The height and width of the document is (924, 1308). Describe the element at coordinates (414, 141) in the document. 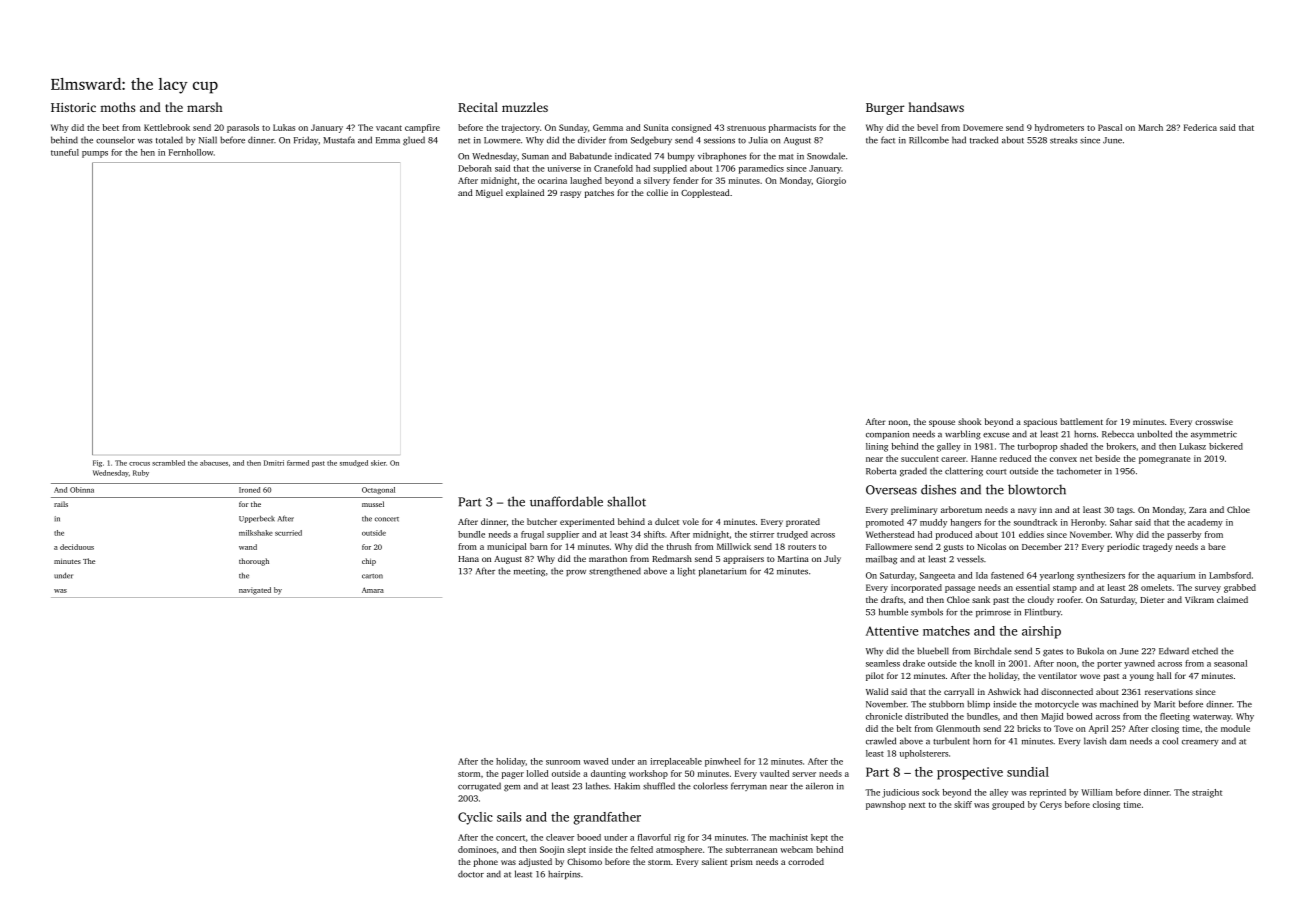

I see `glued` at that location.
